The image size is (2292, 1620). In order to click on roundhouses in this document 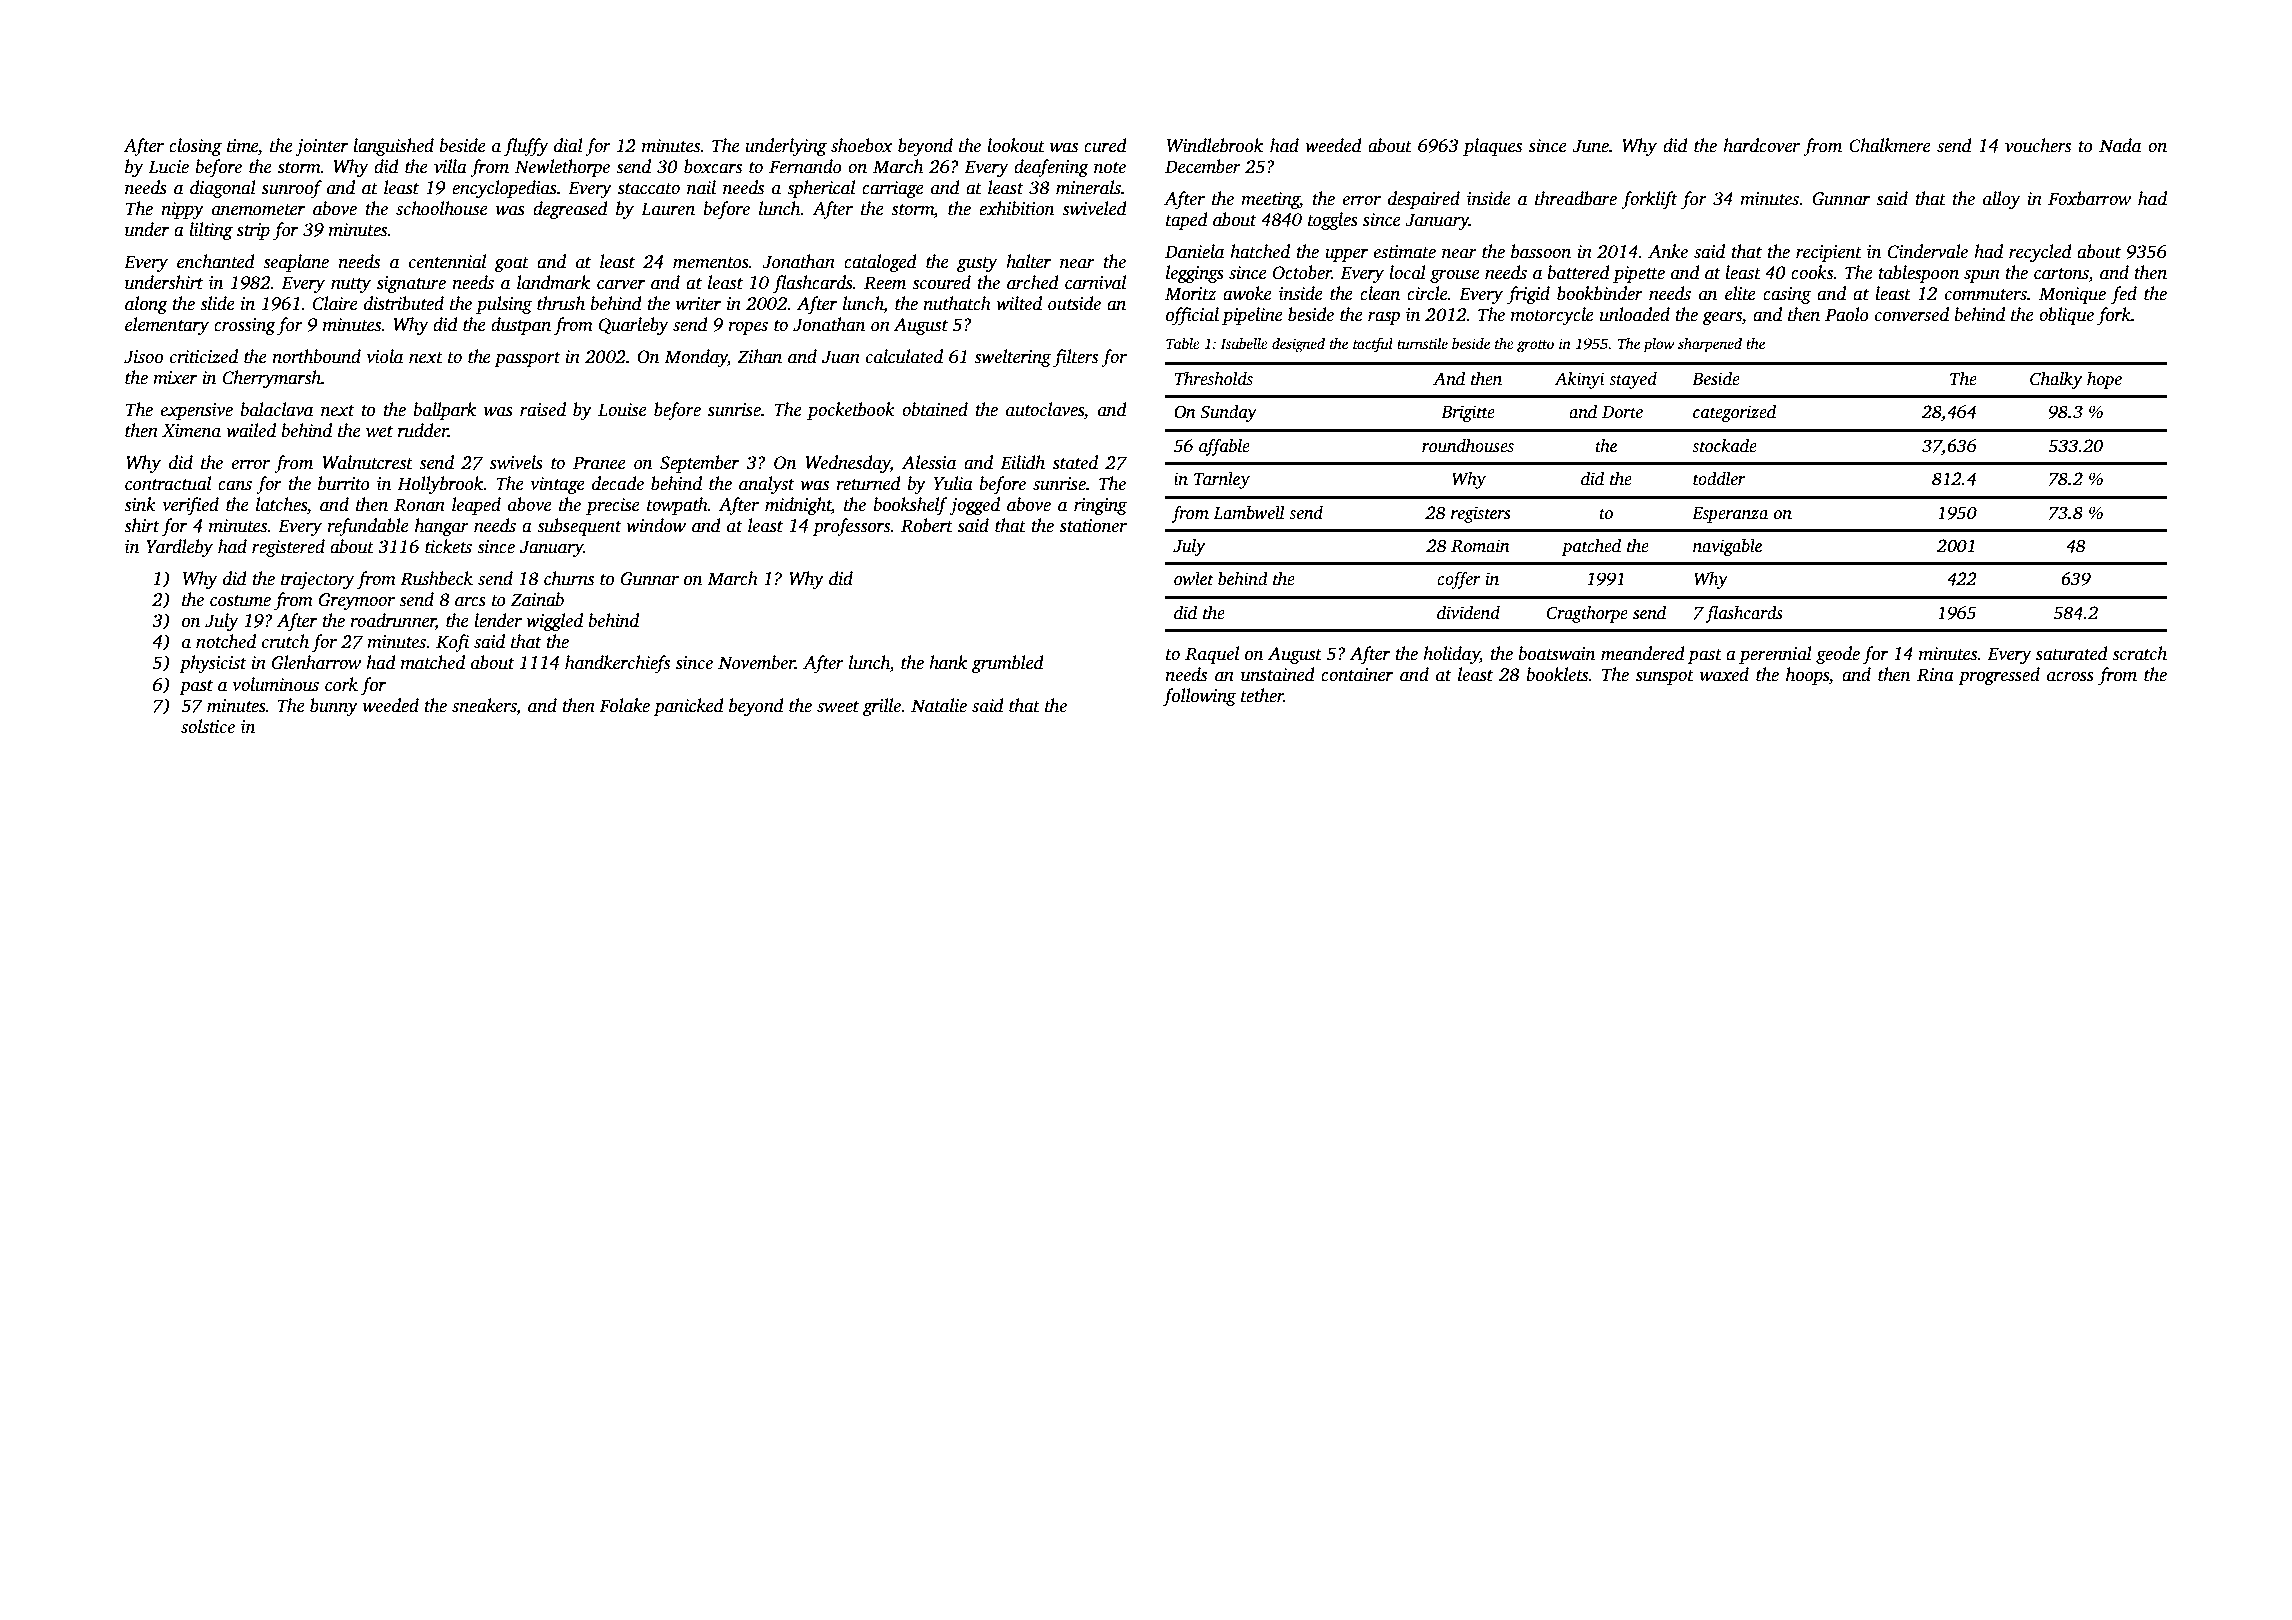, I will do `click(1468, 446)`.
